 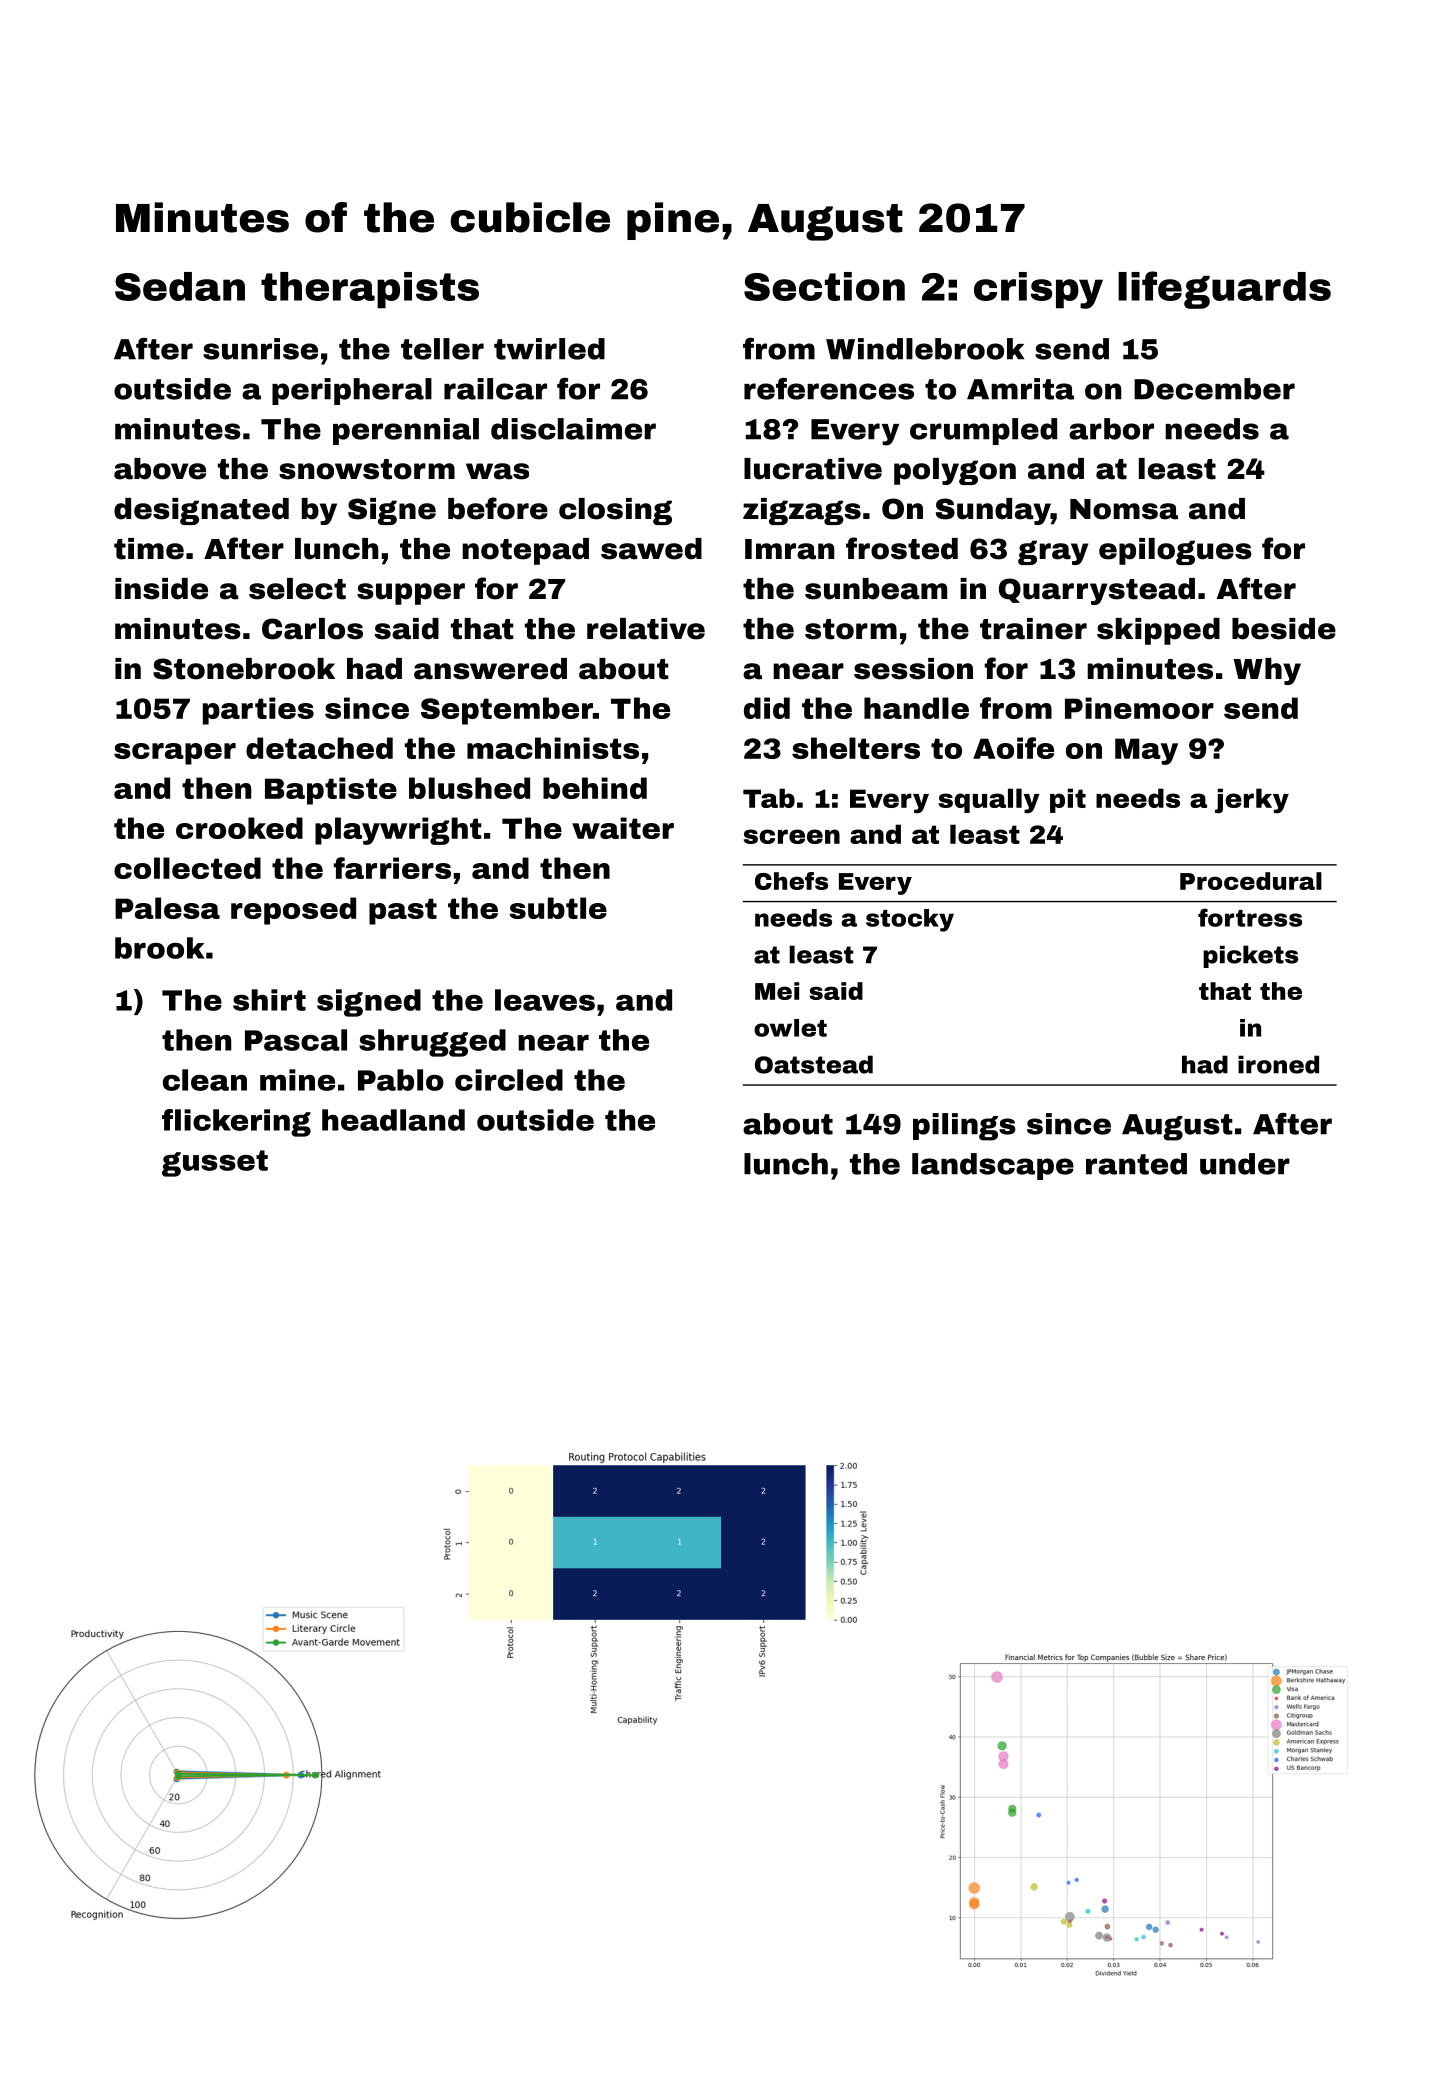 What do you see at coordinates (802, 511) in the image?
I see `zigzags` at bounding box center [802, 511].
